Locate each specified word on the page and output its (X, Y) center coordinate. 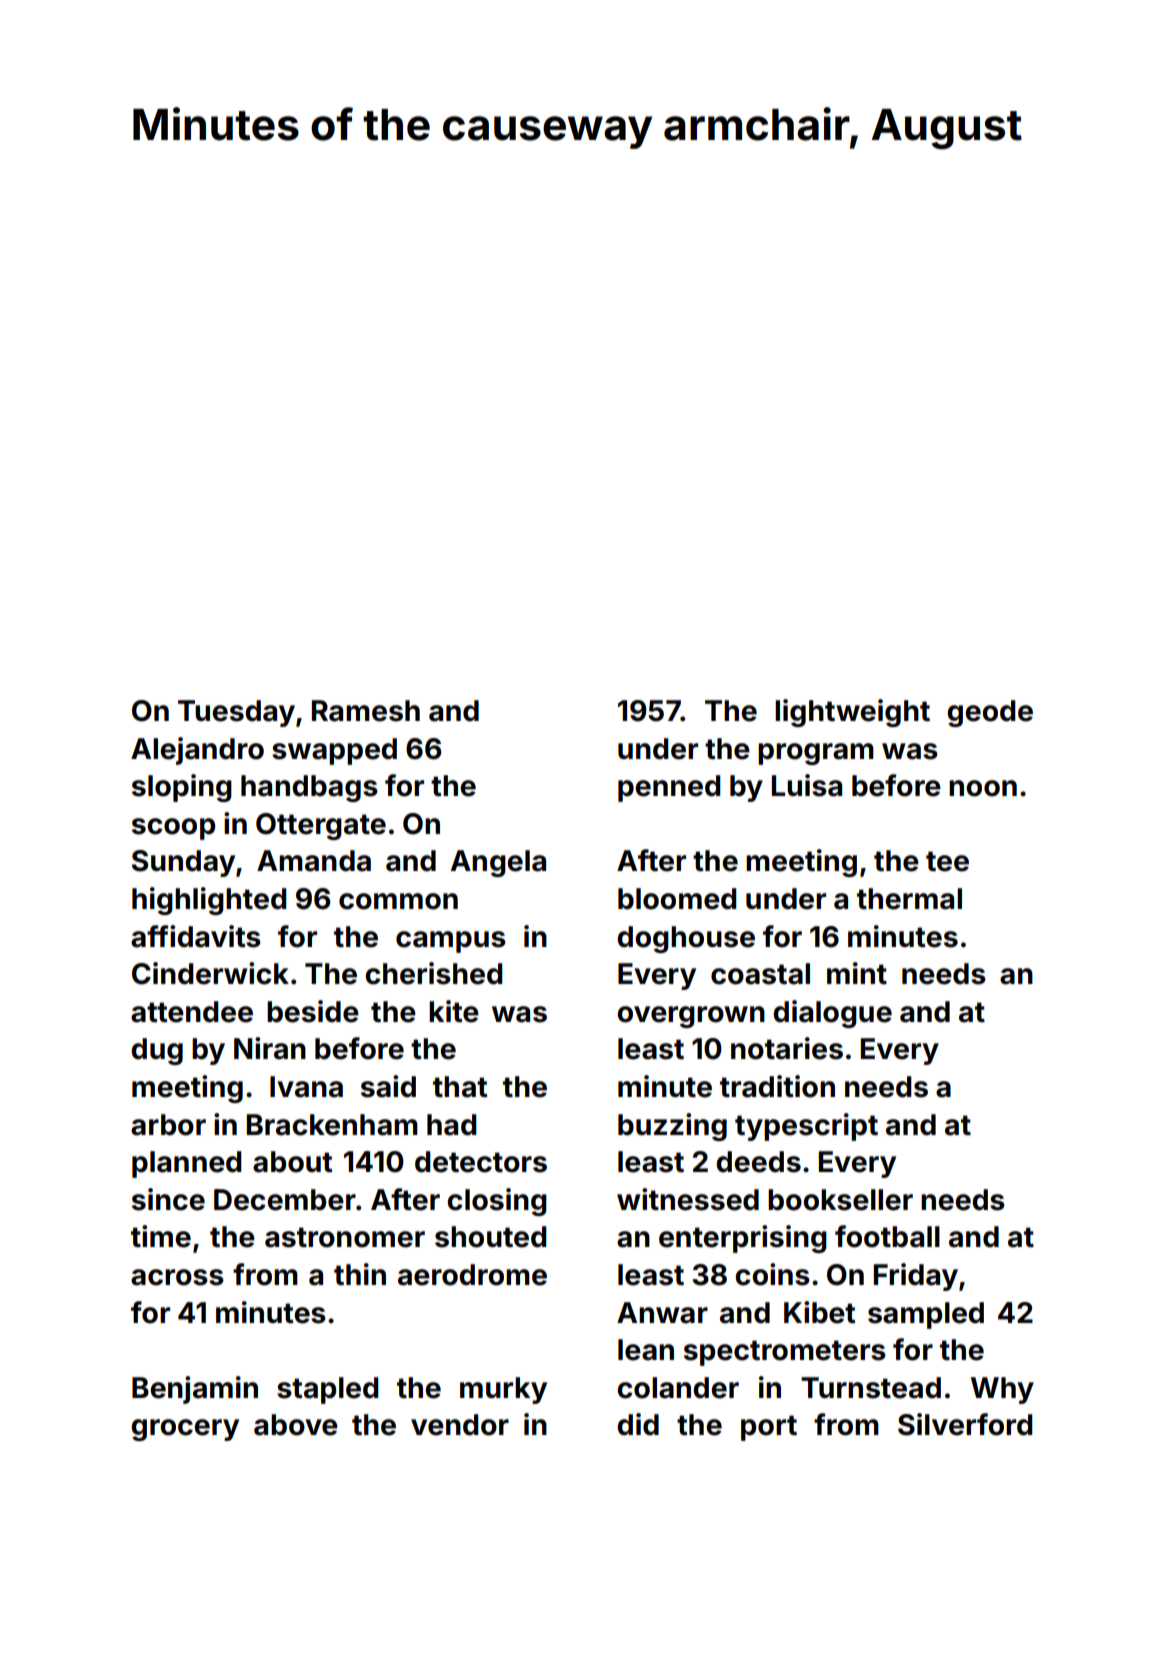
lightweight (852, 713)
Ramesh (366, 711)
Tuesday (236, 713)
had (451, 1125)
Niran (270, 1048)
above (296, 1425)
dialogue (832, 1014)
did (638, 1424)
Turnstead (871, 1388)
